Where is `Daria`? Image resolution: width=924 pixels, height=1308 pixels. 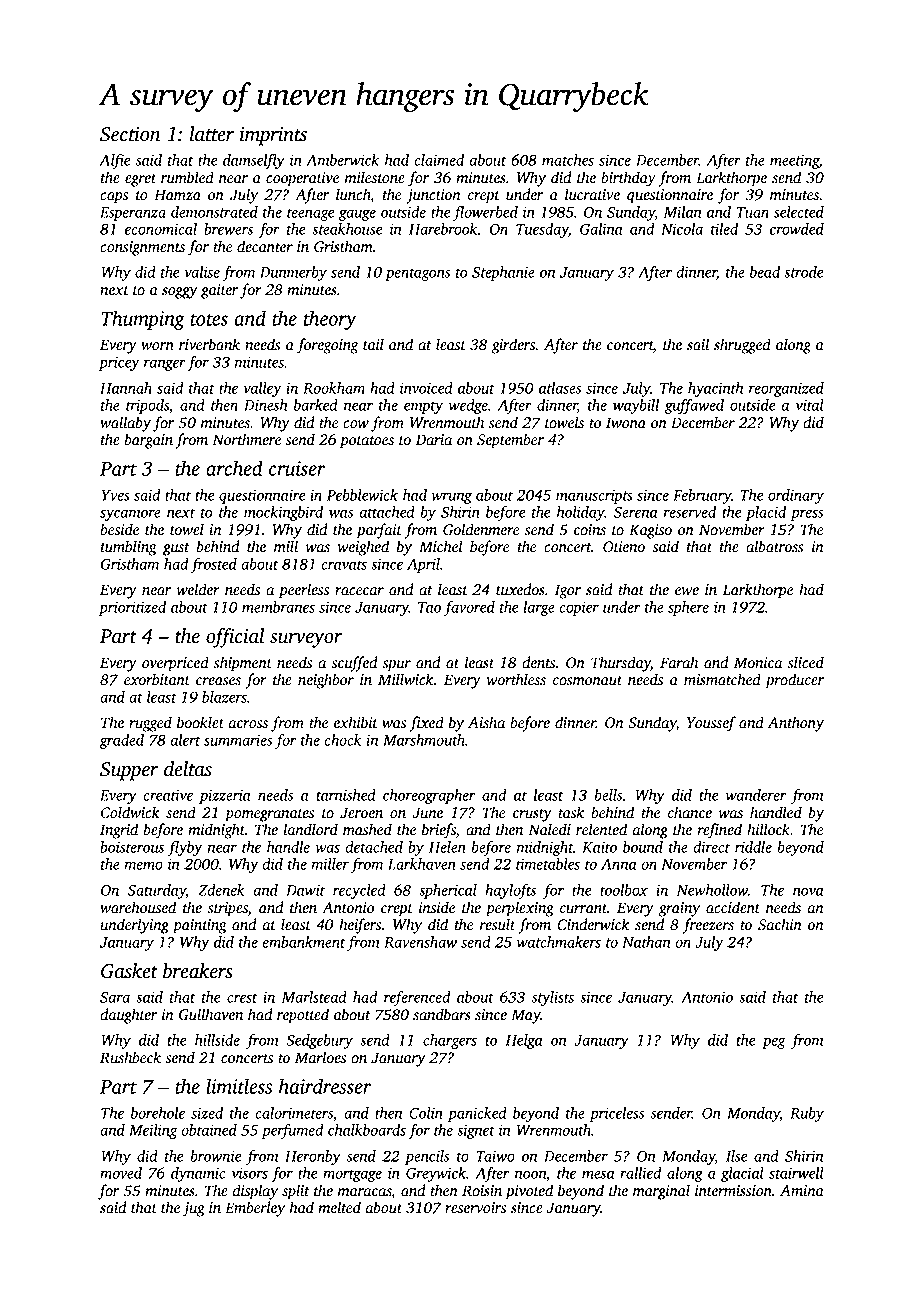 Daria is located at coordinates (434, 440).
